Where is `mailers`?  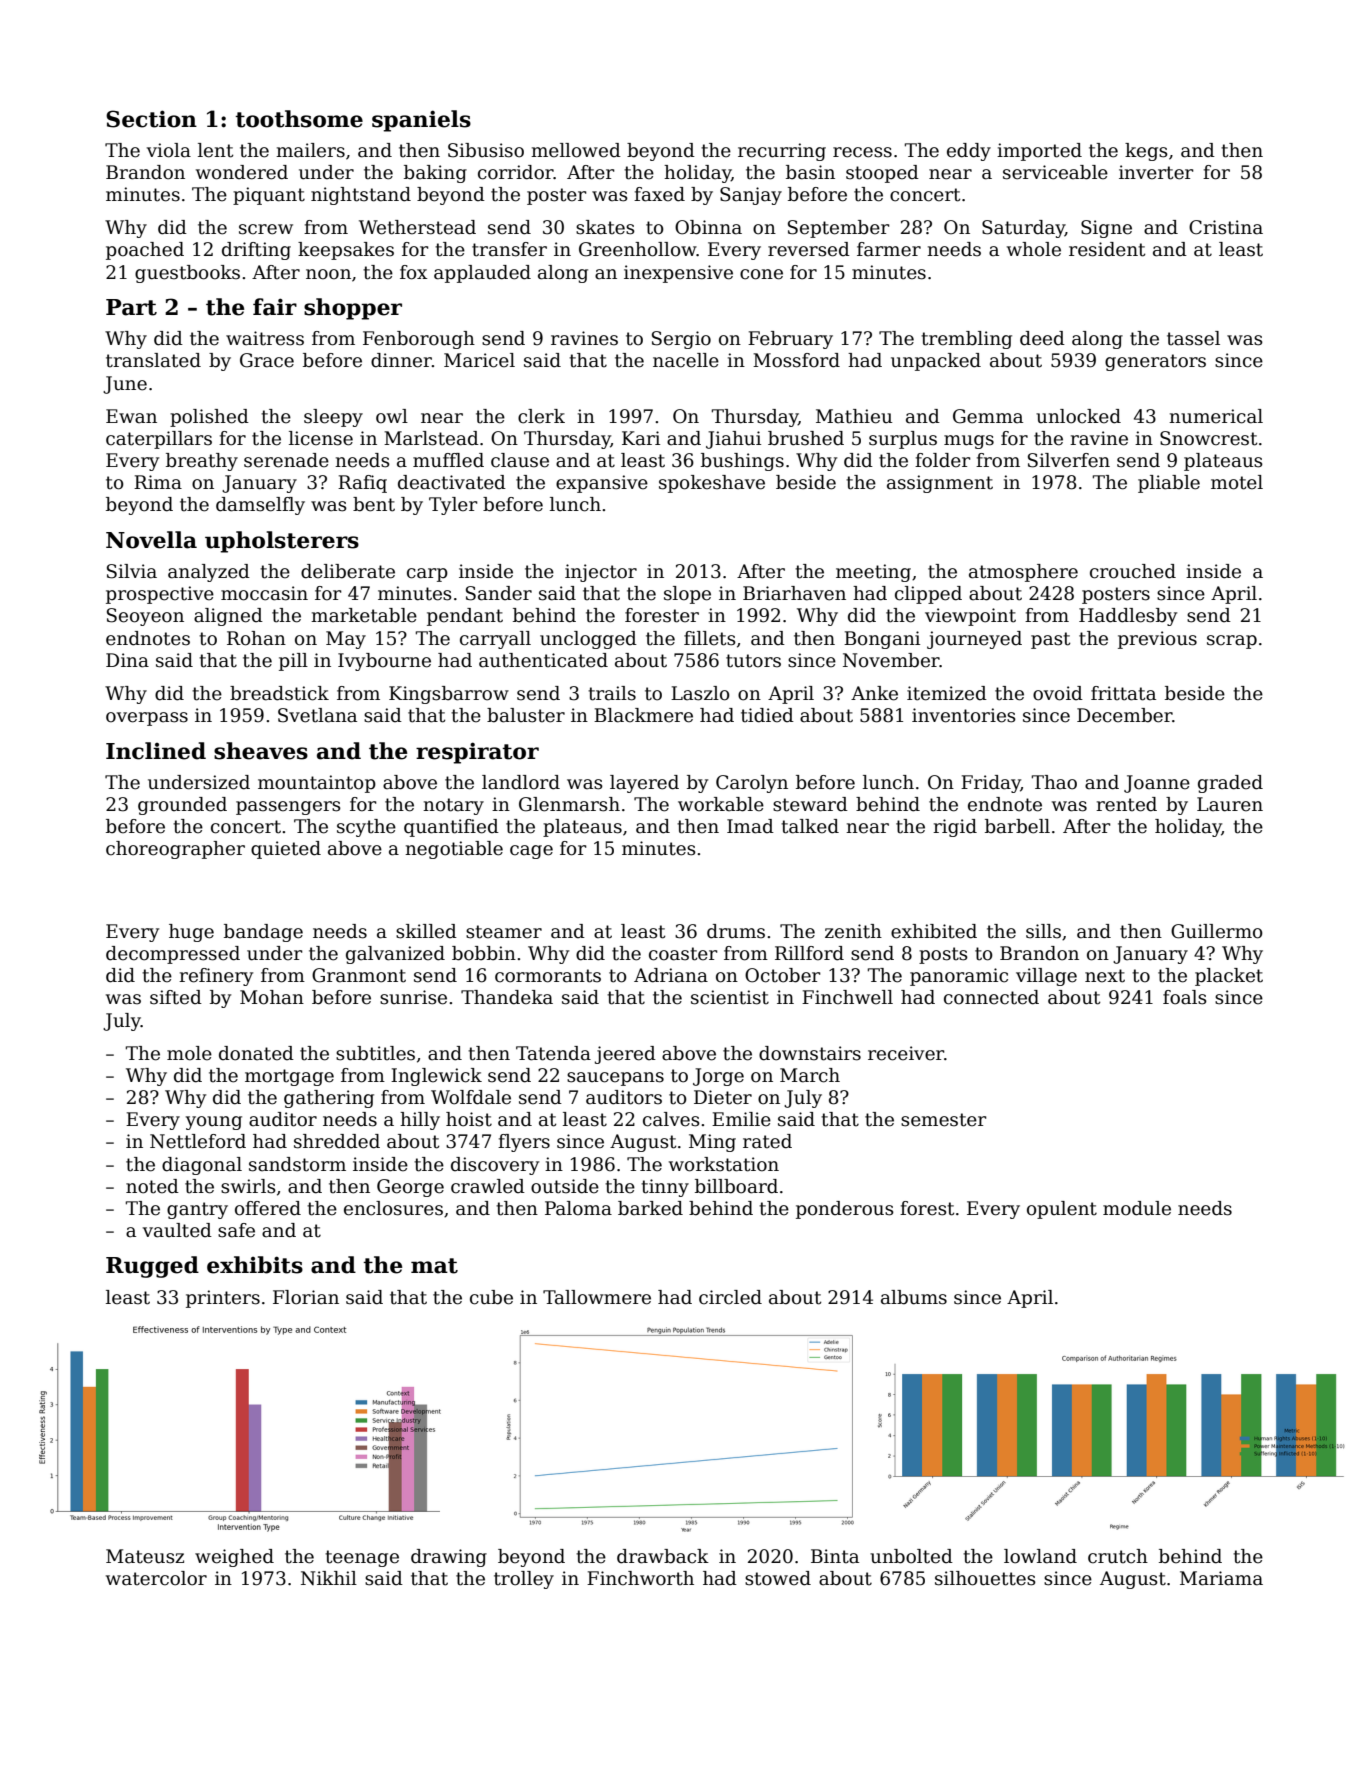 mailers is located at coordinates (310, 150).
